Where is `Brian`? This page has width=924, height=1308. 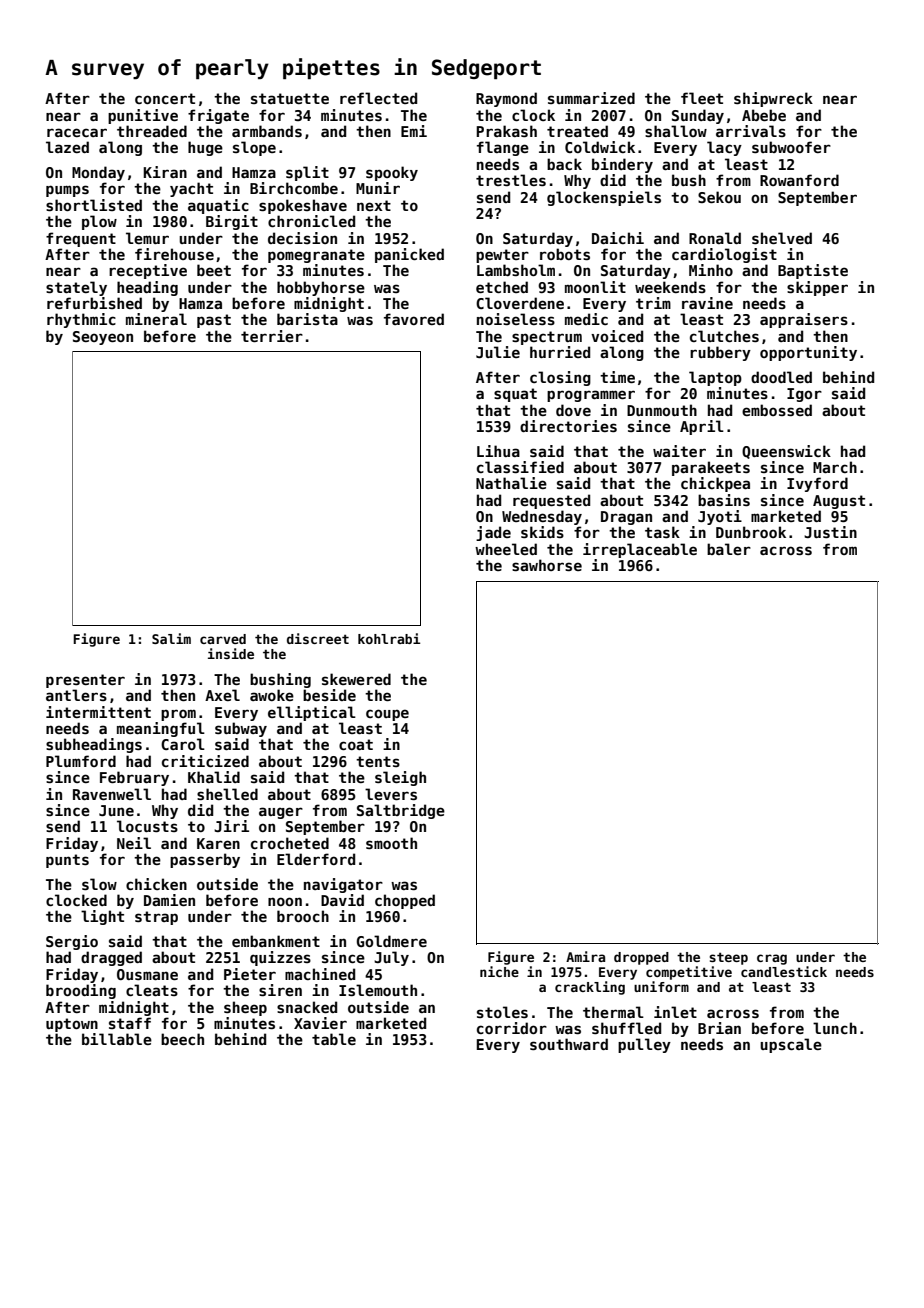
Brian is located at coordinates (719, 1028).
